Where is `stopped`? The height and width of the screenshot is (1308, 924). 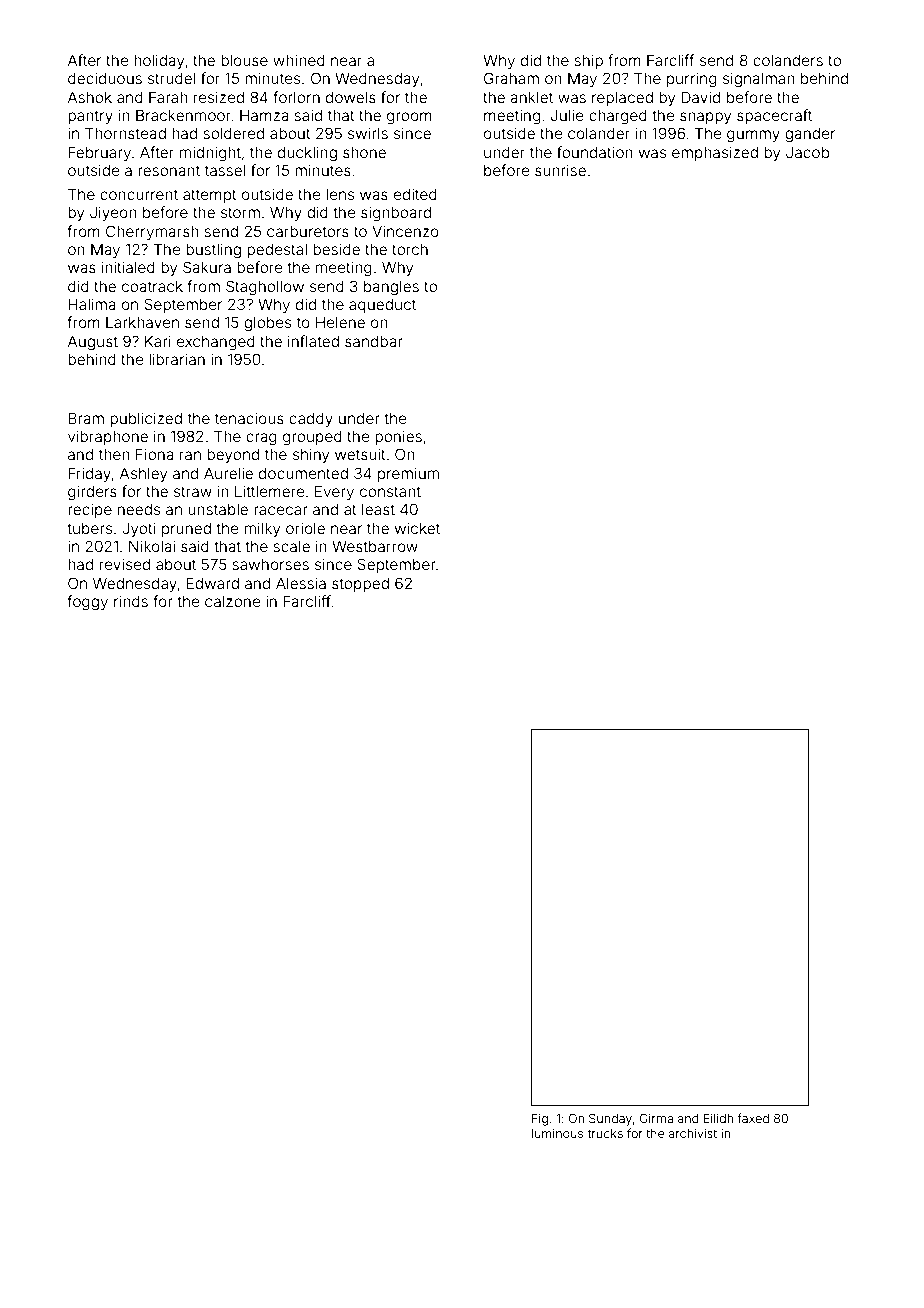
stopped is located at coordinates (360, 585).
